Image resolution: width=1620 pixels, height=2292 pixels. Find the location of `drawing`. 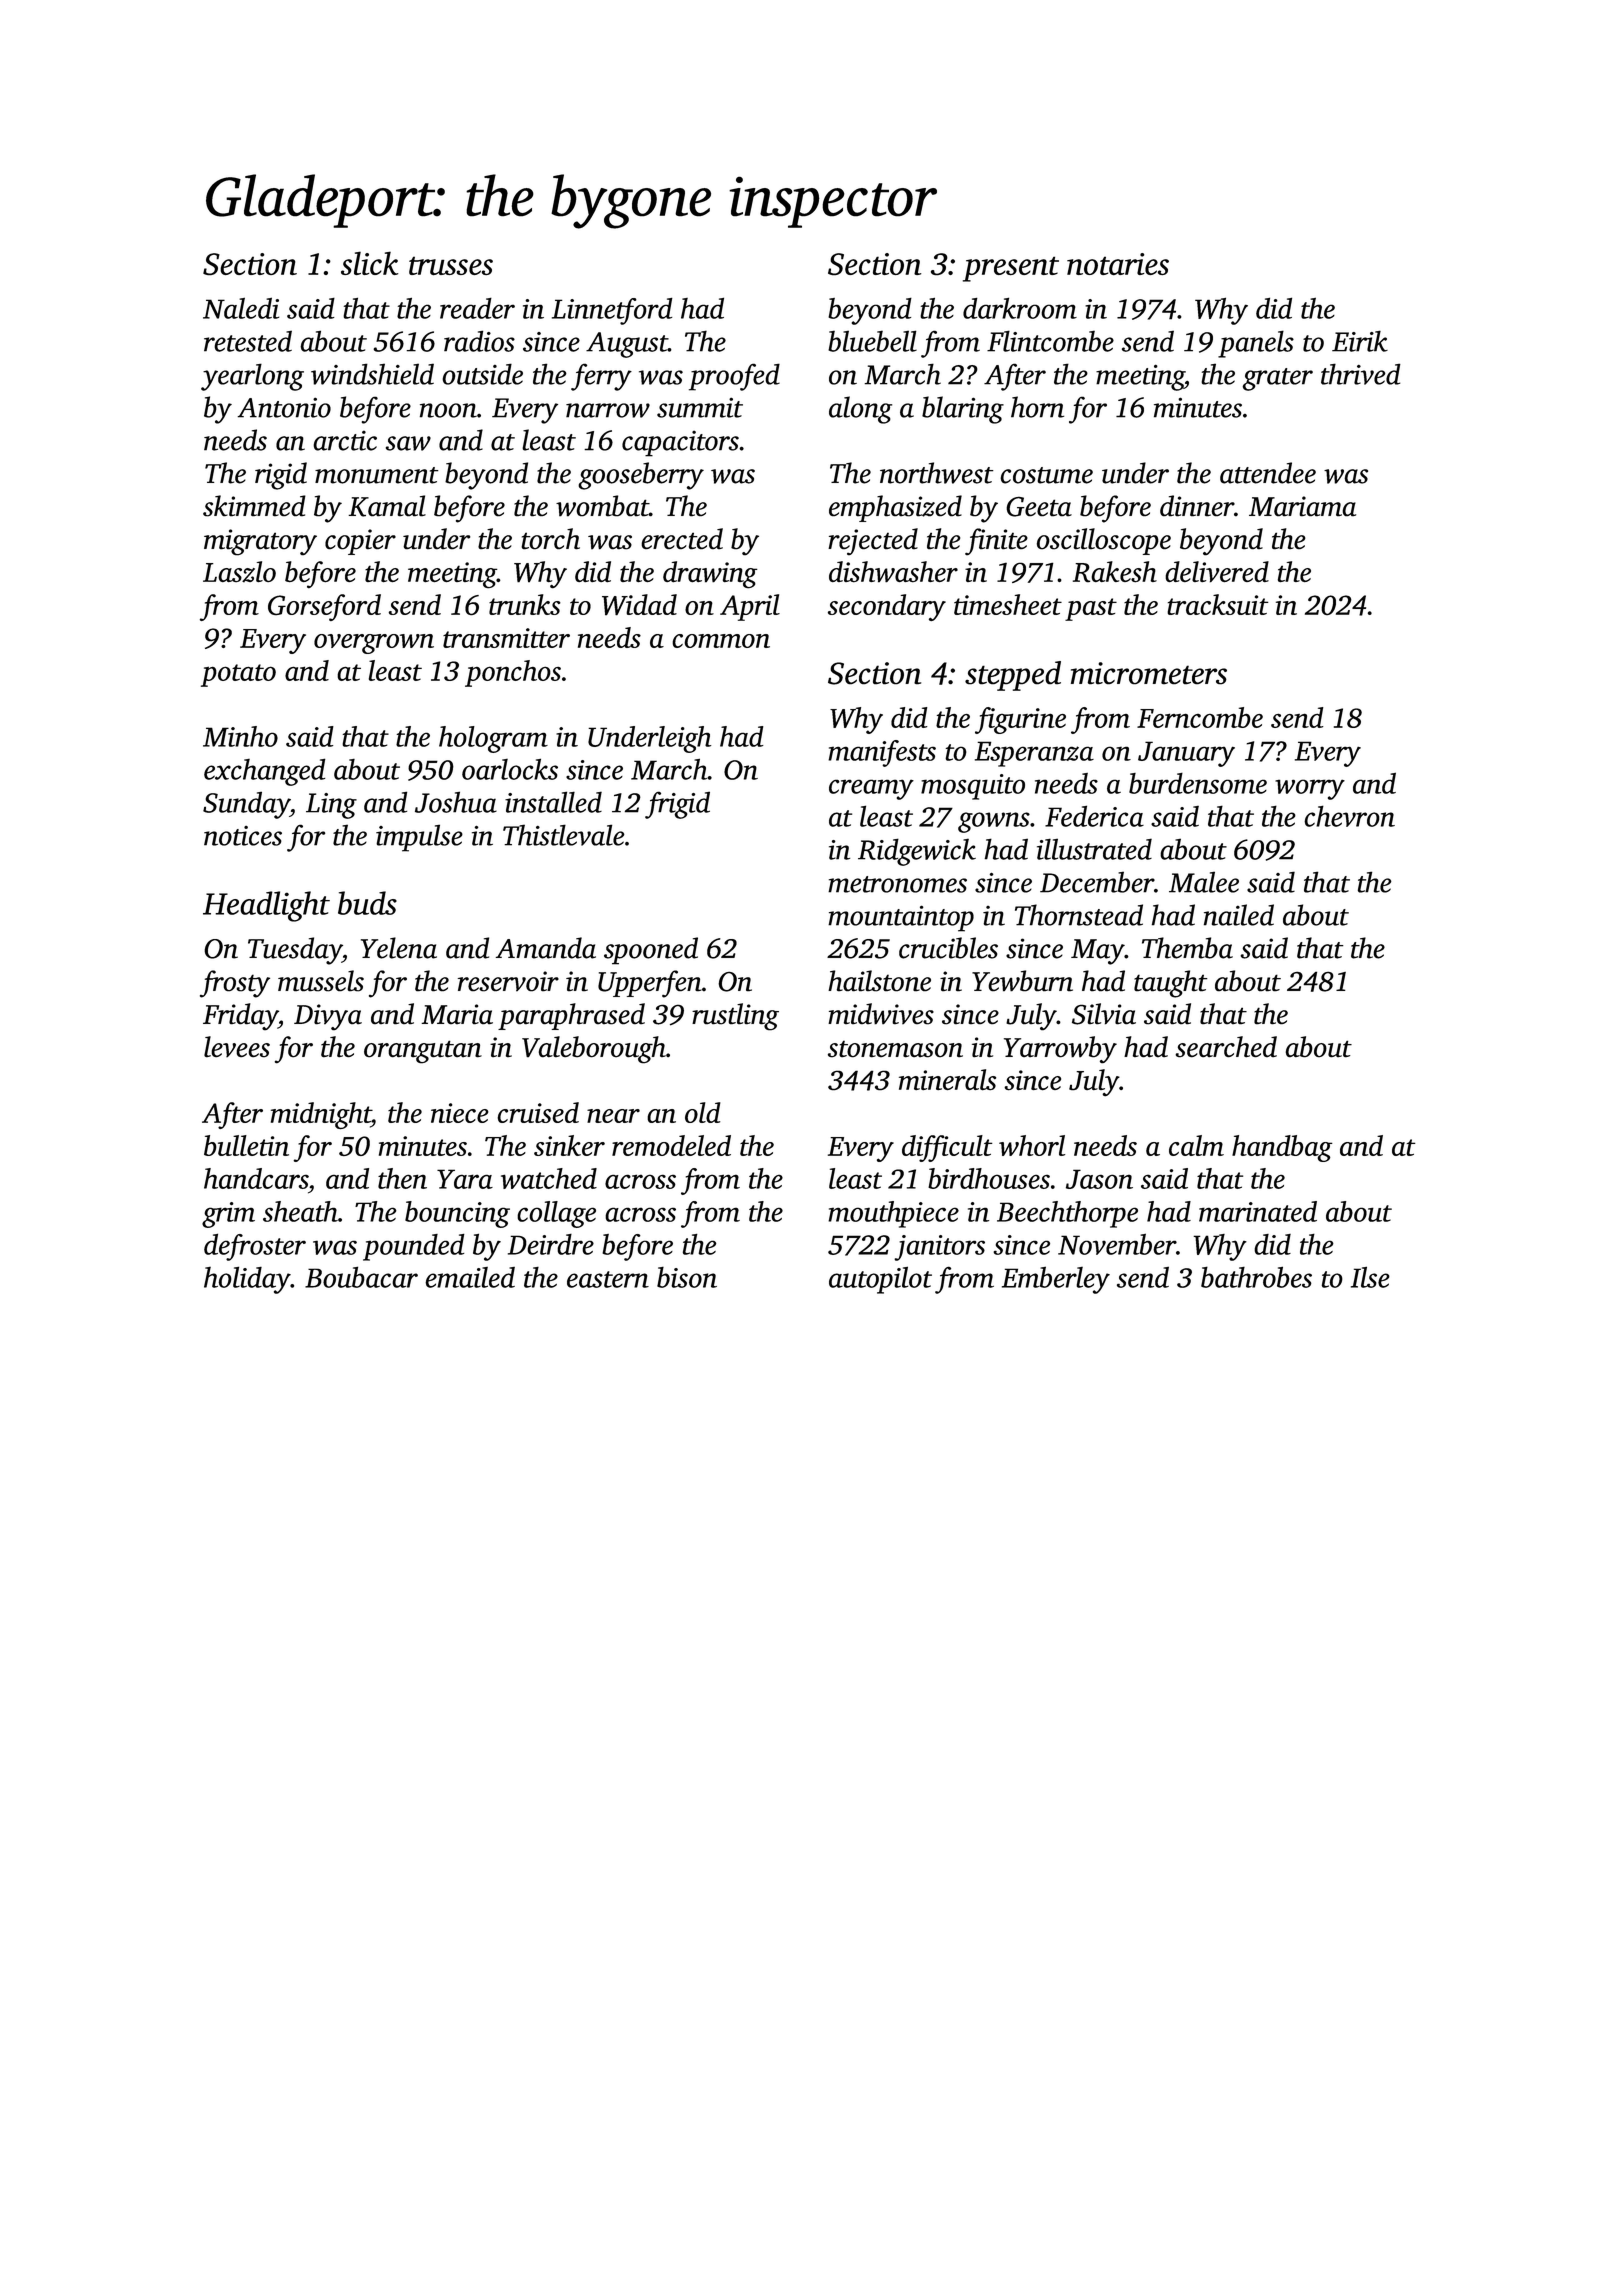

drawing is located at coordinates (710, 575).
